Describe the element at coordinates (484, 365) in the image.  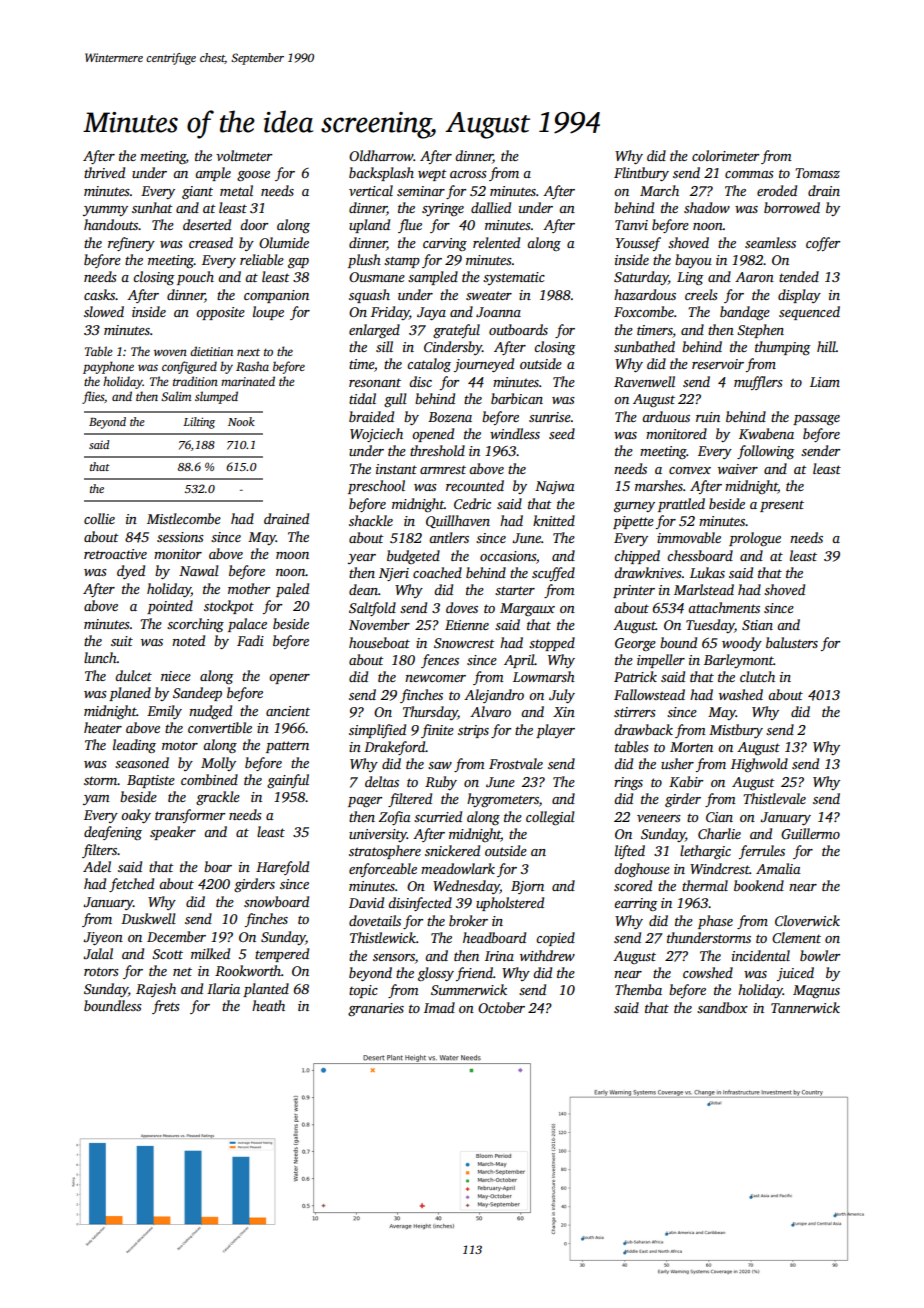
I see `journeyed` at that location.
